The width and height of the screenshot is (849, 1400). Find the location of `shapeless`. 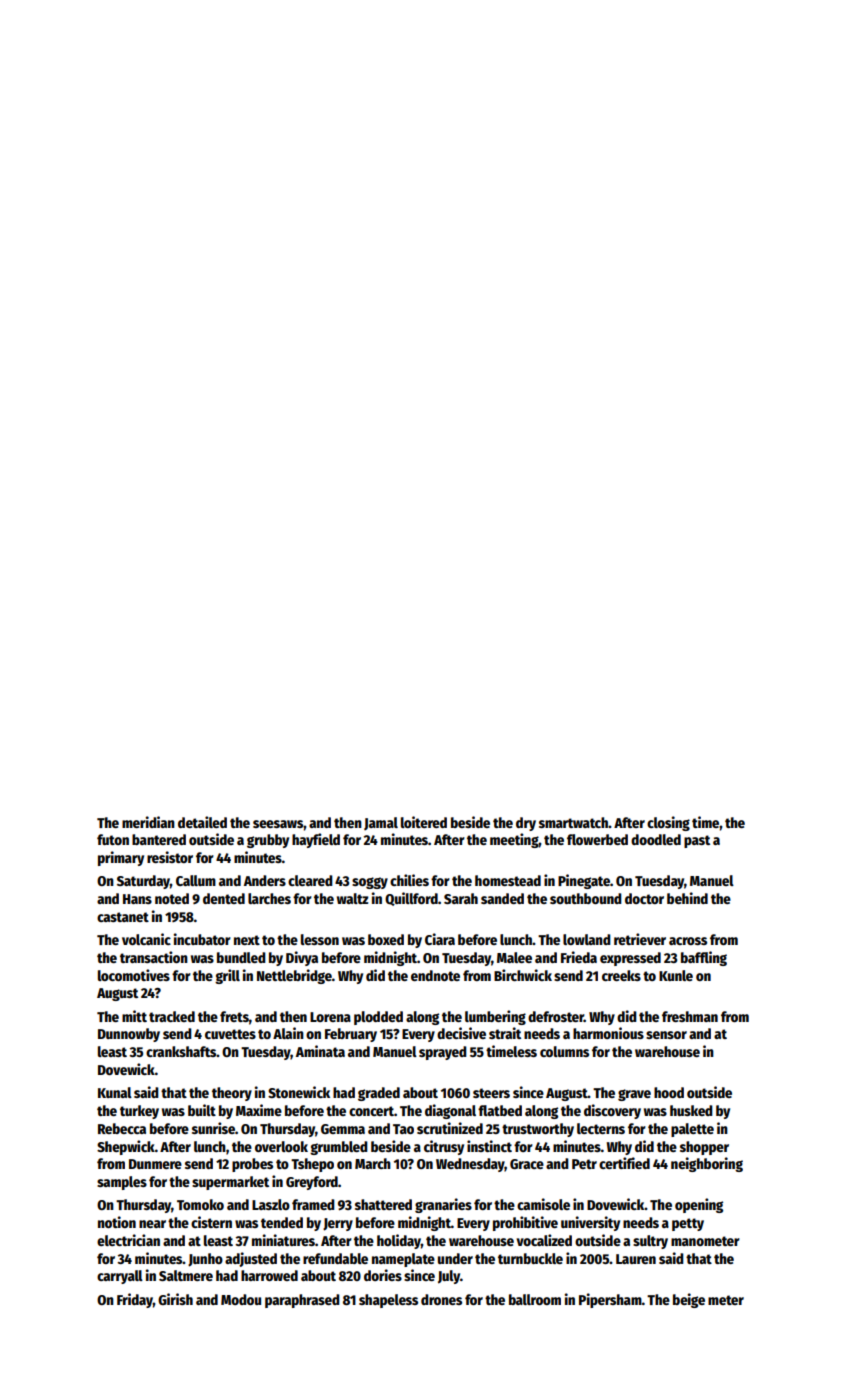

shapeless is located at coordinates (388, 1301).
